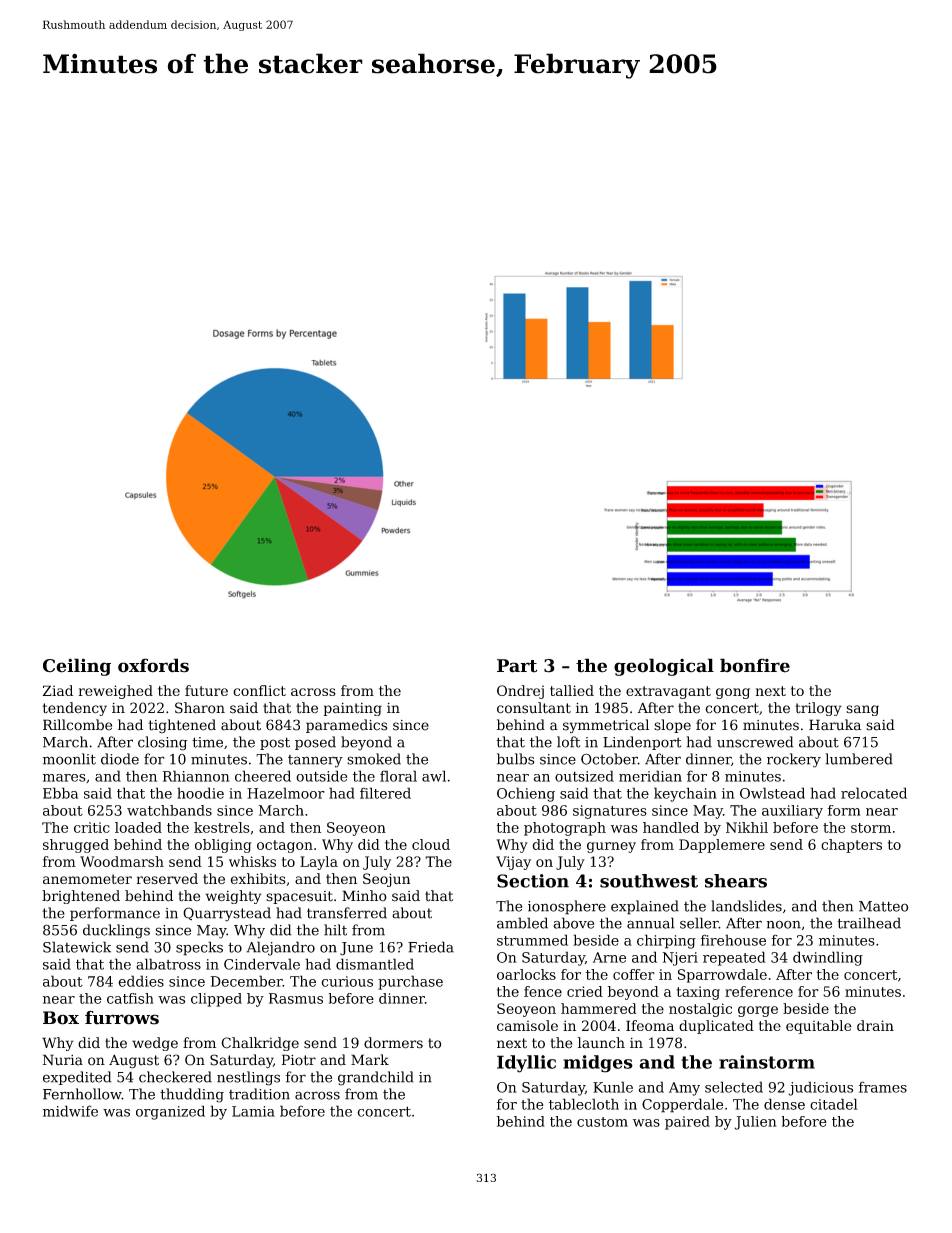 The image size is (952, 1233). What do you see at coordinates (733, 693) in the screenshot?
I see `gong` at bounding box center [733, 693].
